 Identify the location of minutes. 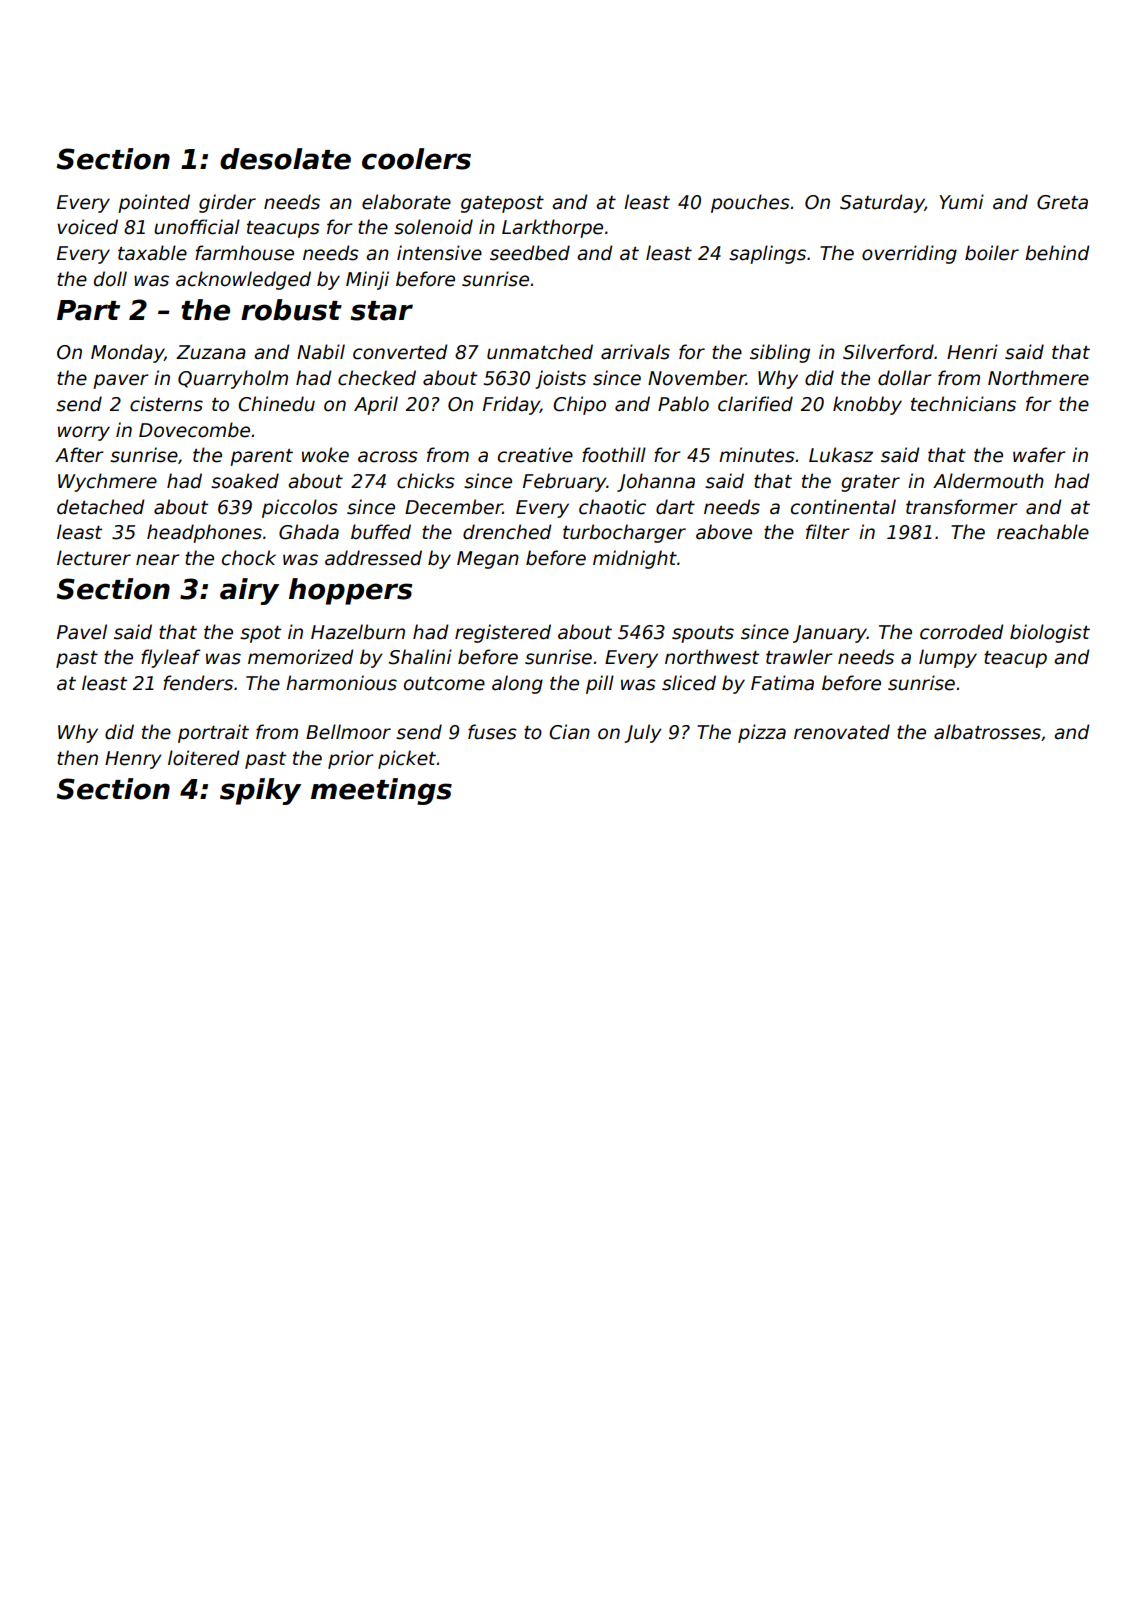
(757, 455).
